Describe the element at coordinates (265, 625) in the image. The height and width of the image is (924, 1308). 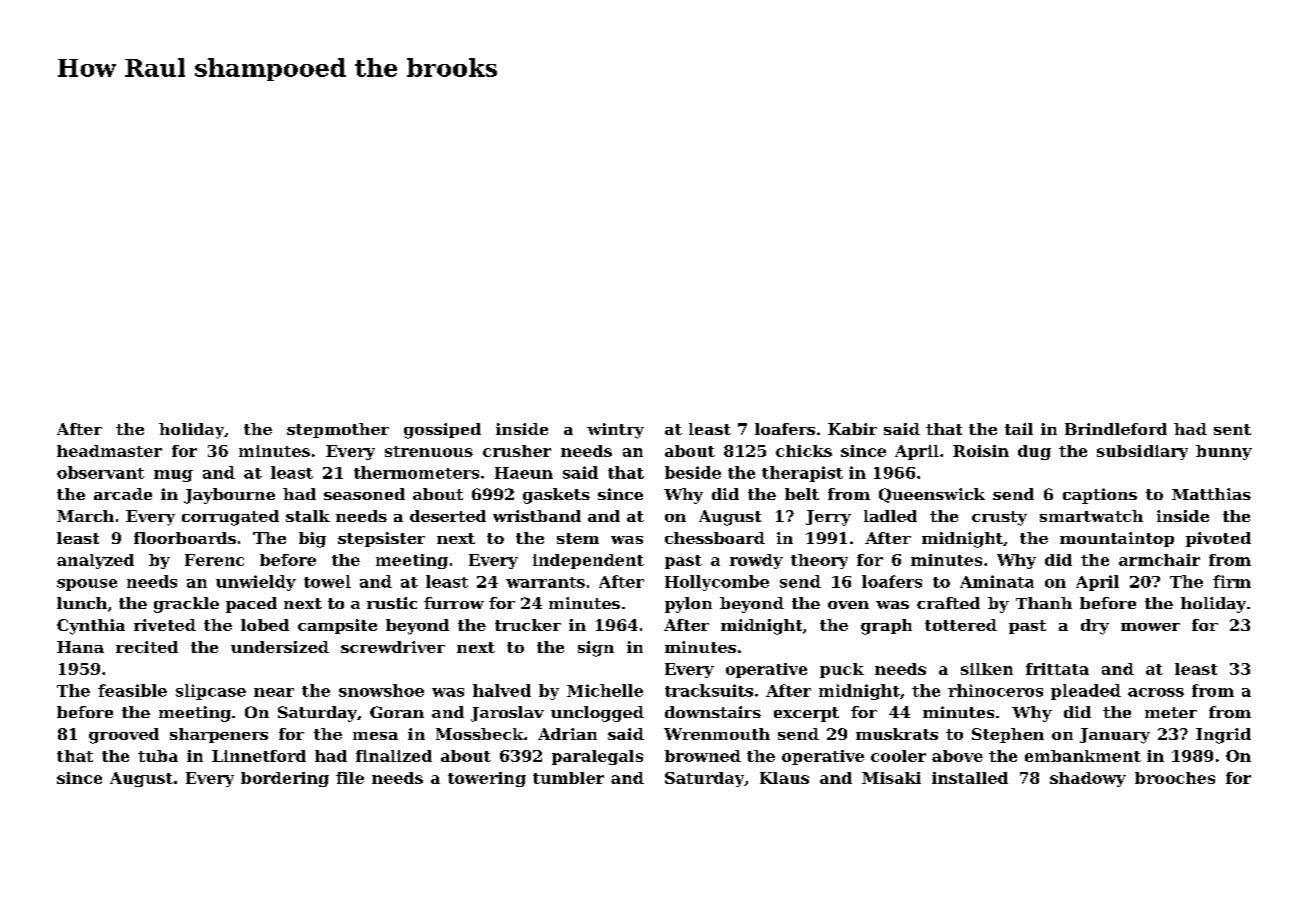
I see `lobed` at that location.
